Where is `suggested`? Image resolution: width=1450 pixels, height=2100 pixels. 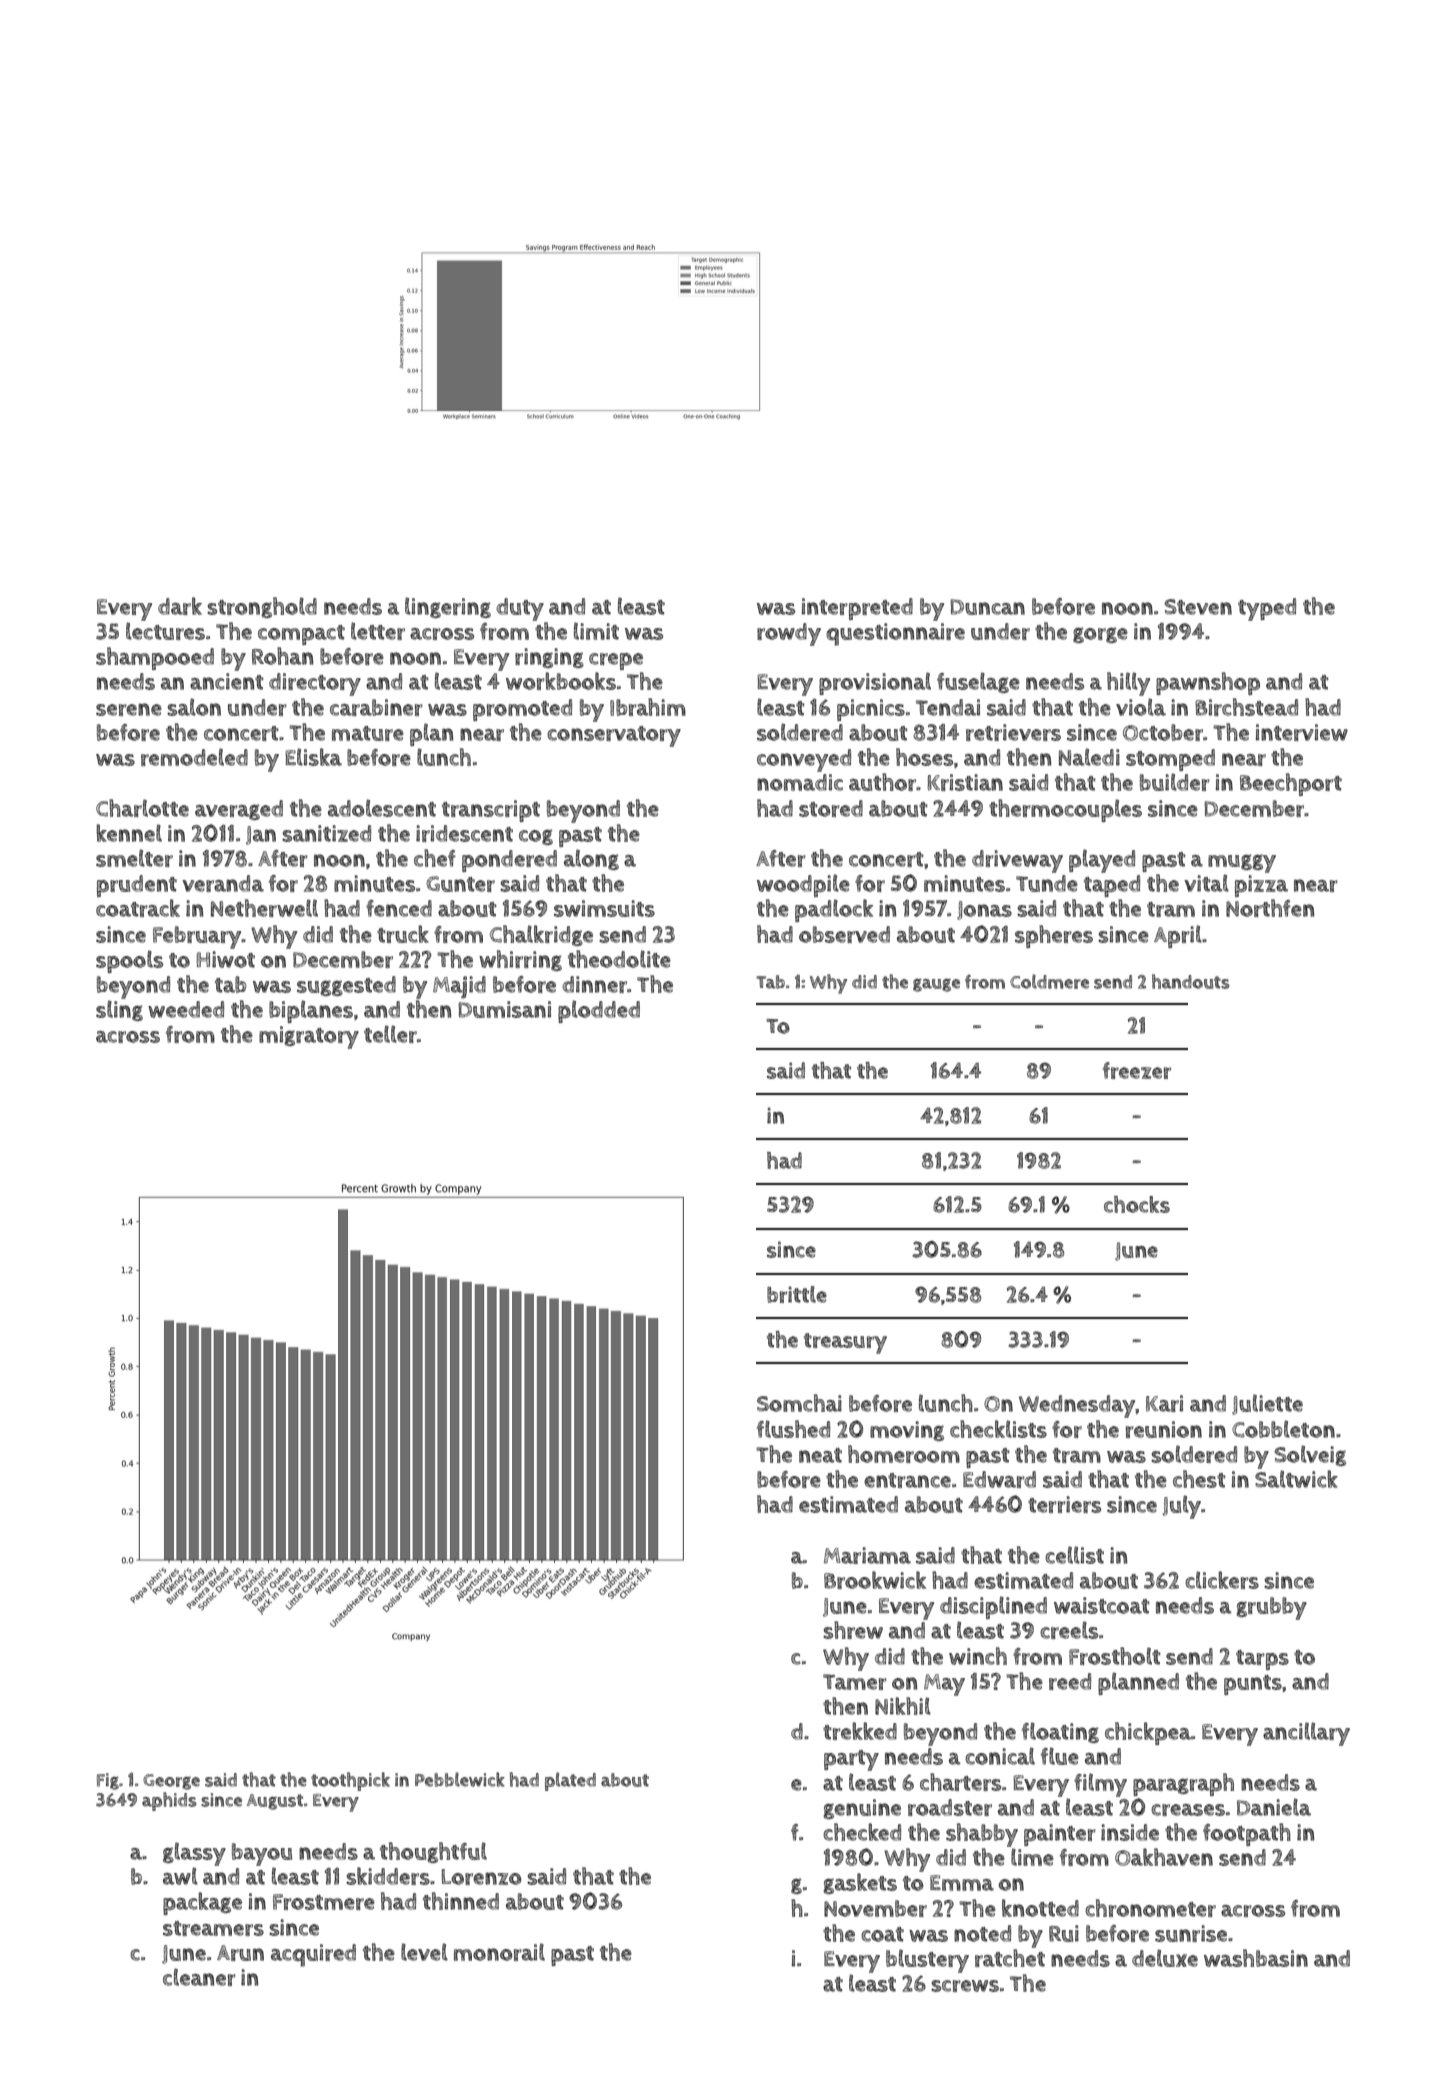 suggested is located at coordinates (346, 986).
